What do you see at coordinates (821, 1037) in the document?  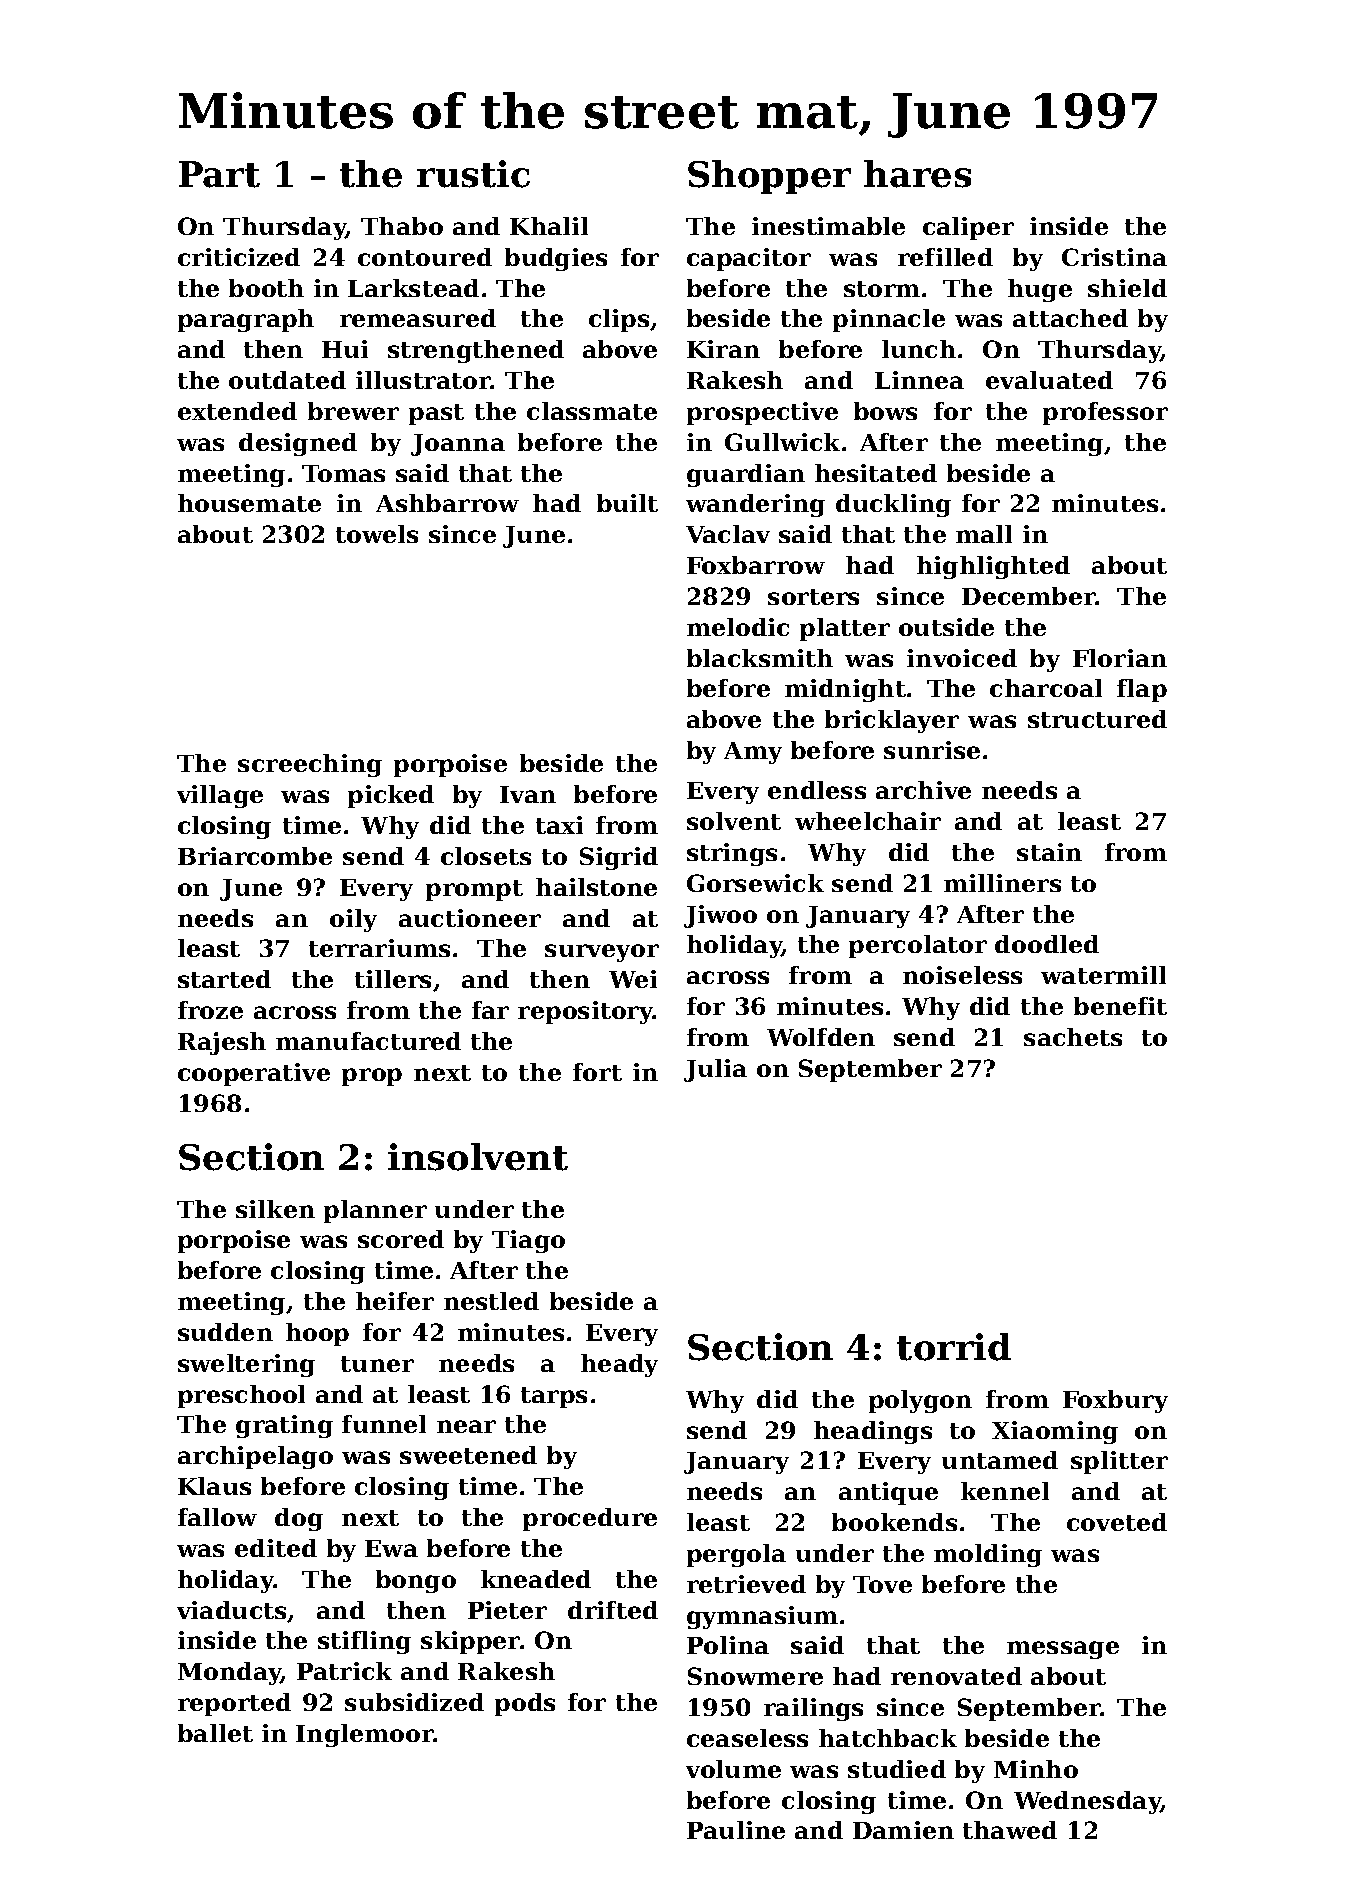 I see `Wolfden` at bounding box center [821, 1037].
